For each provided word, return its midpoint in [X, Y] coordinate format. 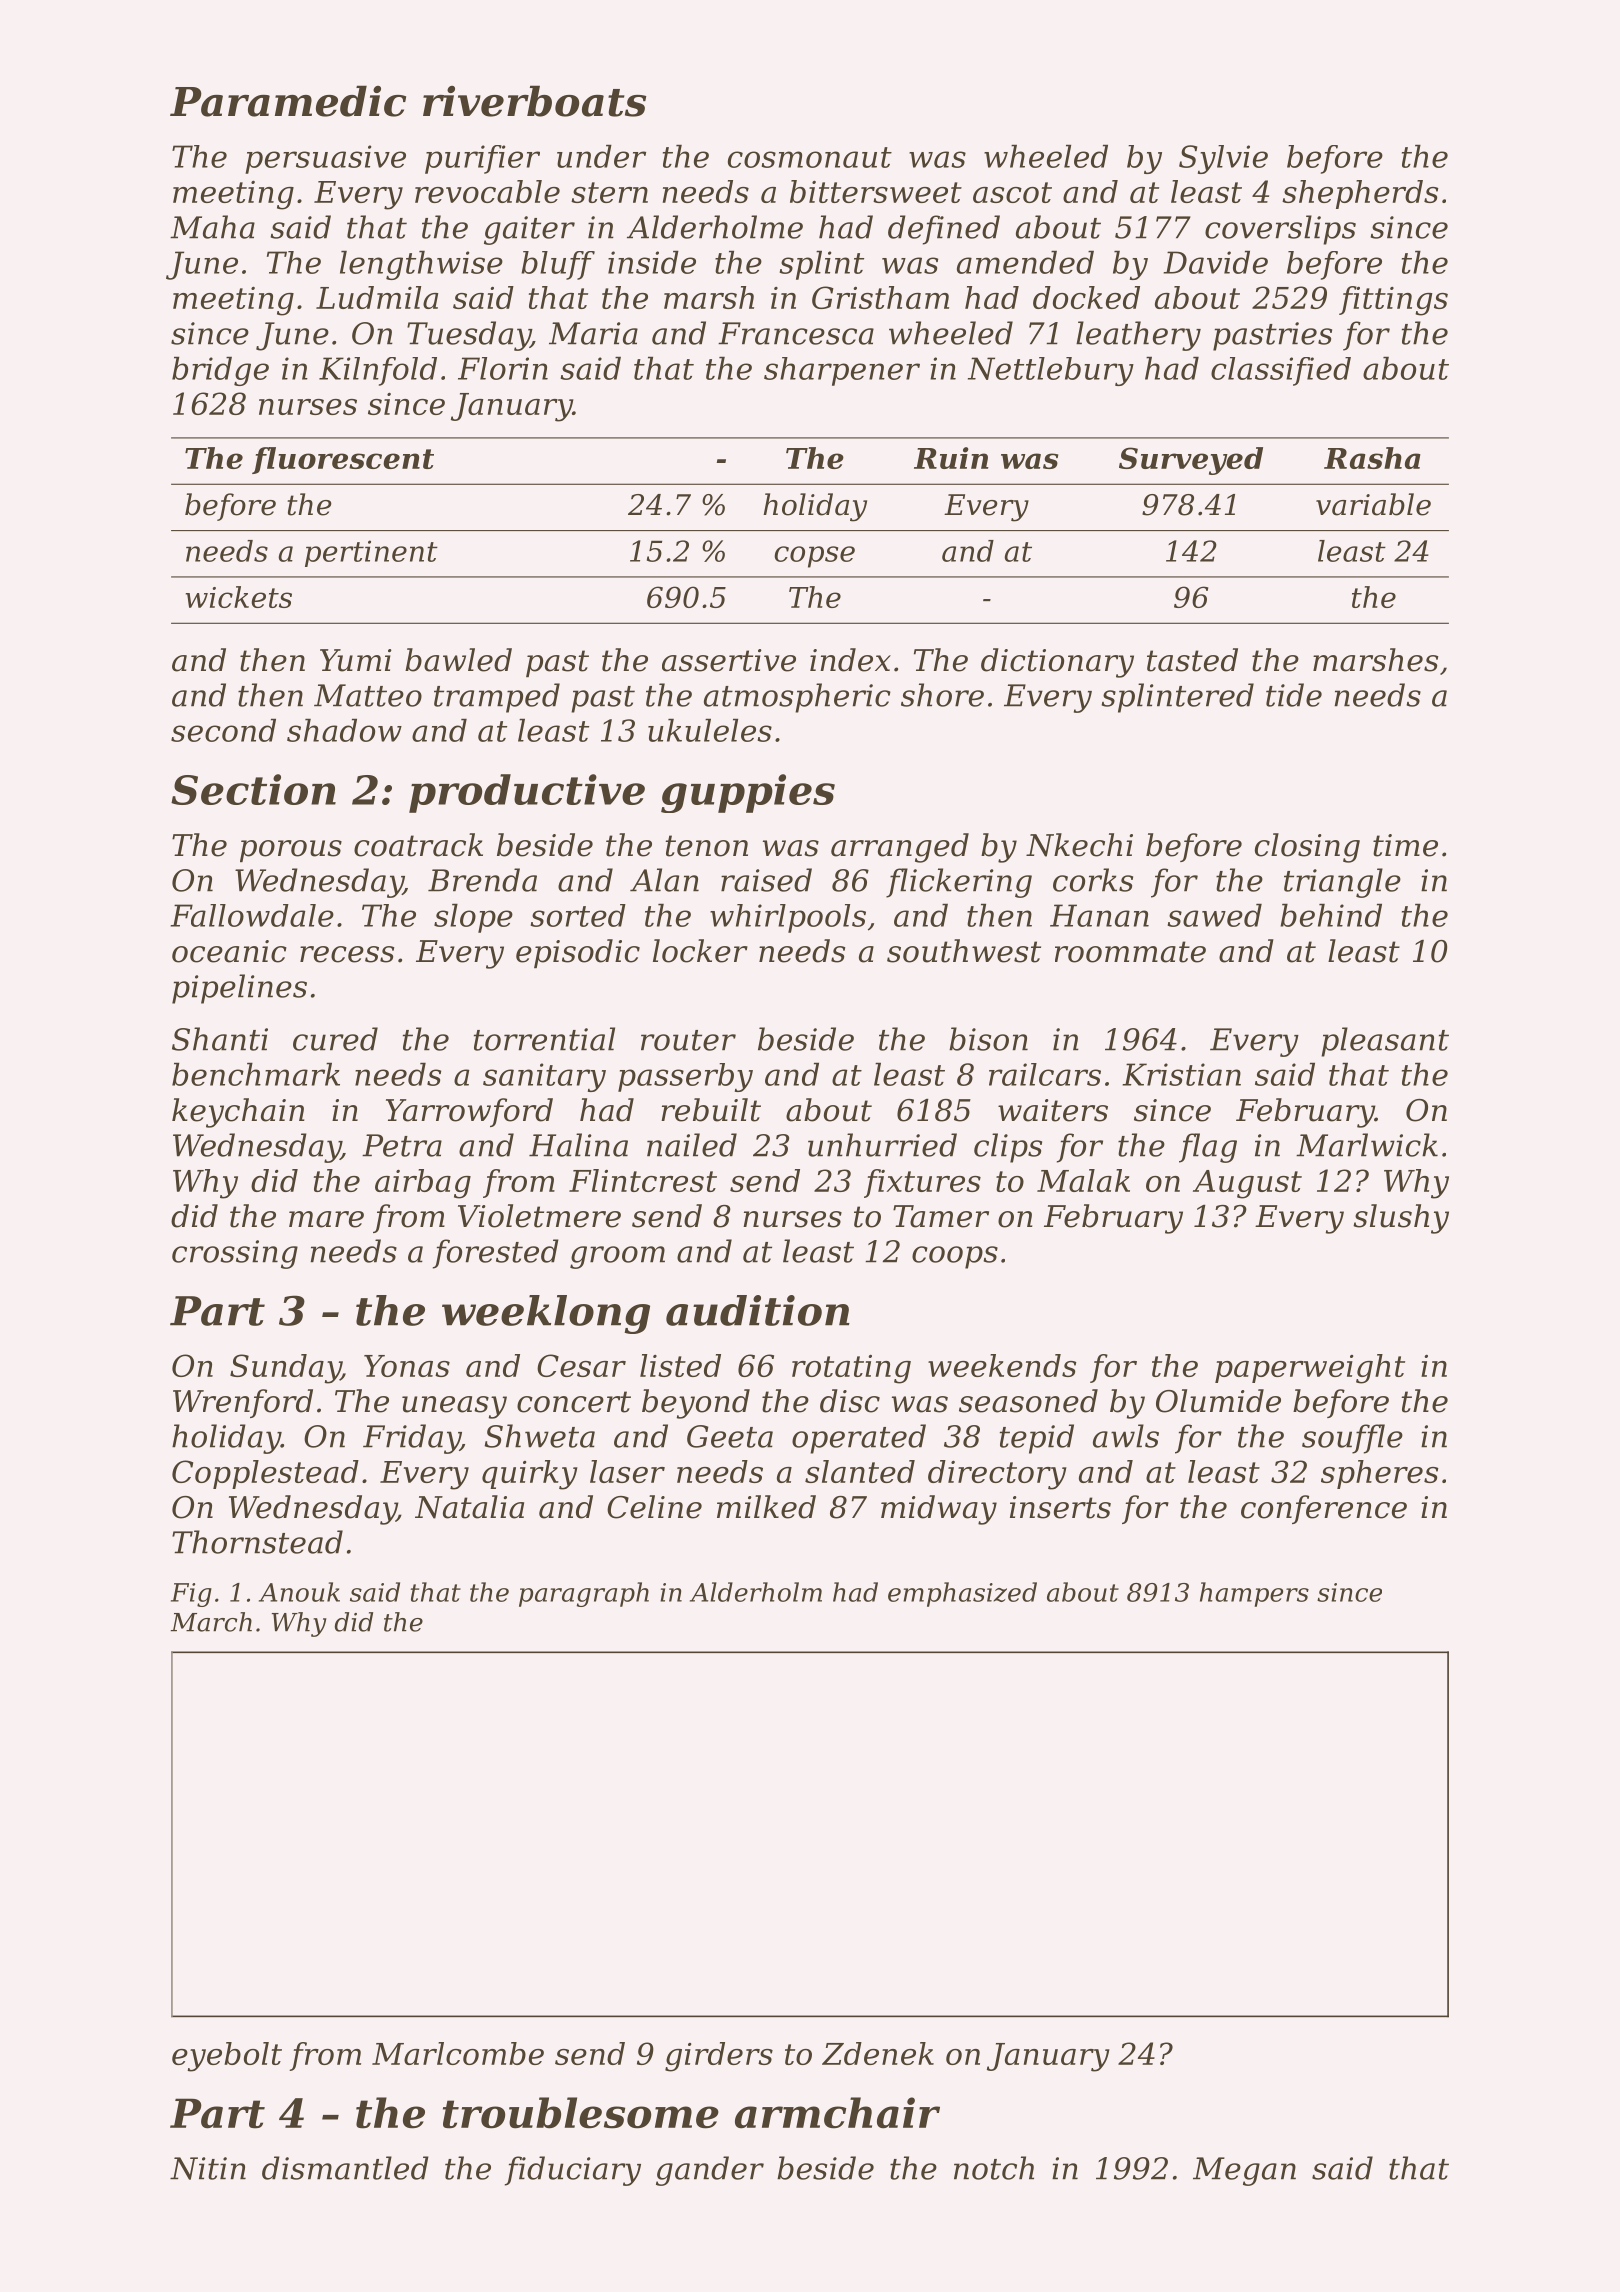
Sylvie [1223, 159]
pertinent [371, 553]
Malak [1083, 1180]
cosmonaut [810, 157]
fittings [1393, 301]
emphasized [962, 1594]
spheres [1379, 1474]
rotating [851, 1369]
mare [326, 1219]
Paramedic [288, 101]
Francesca [796, 333]
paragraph [584, 1594]
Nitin [208, 2168]
